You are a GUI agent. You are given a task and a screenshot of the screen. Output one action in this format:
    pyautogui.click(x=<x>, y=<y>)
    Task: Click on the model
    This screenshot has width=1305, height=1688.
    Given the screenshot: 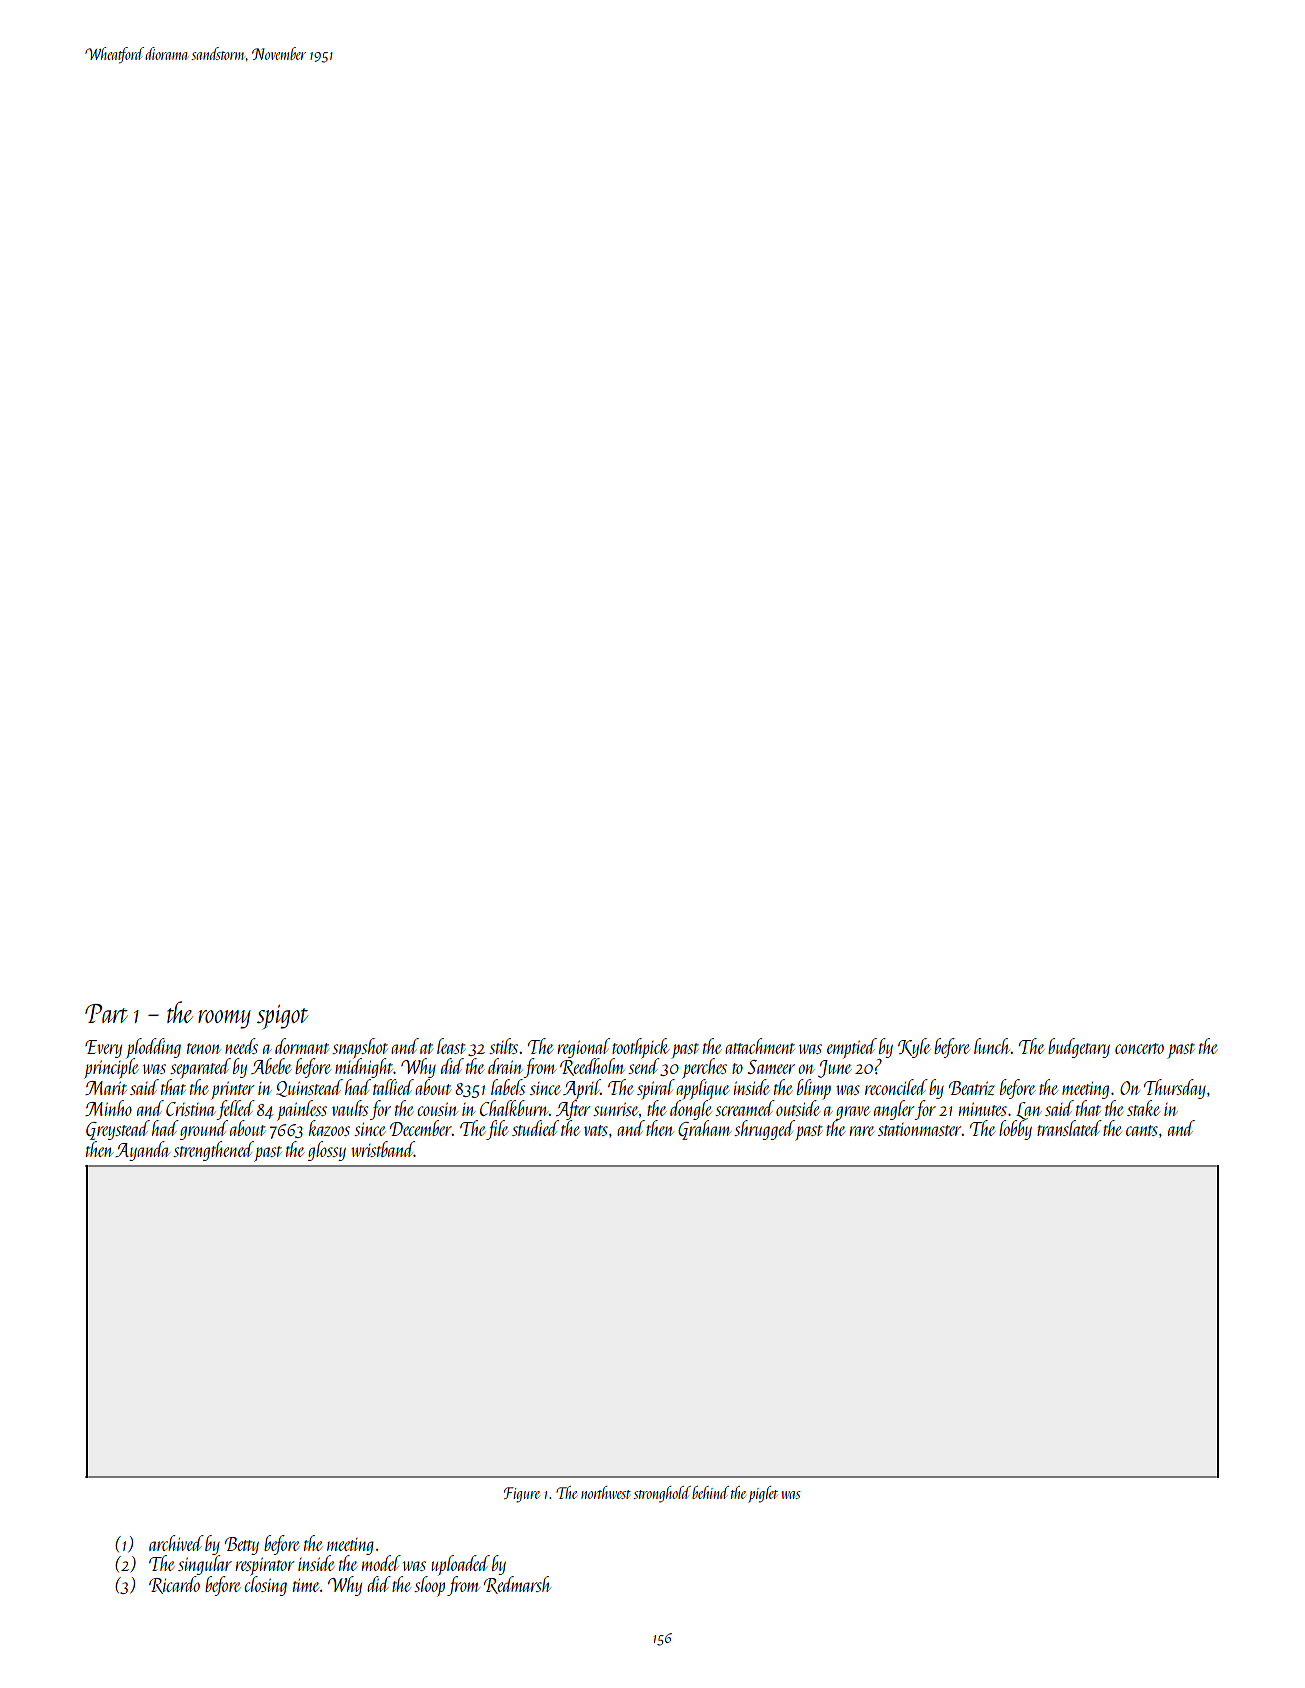 What is the action you would take?
    pyautogui.click(x=381, y=1563)
